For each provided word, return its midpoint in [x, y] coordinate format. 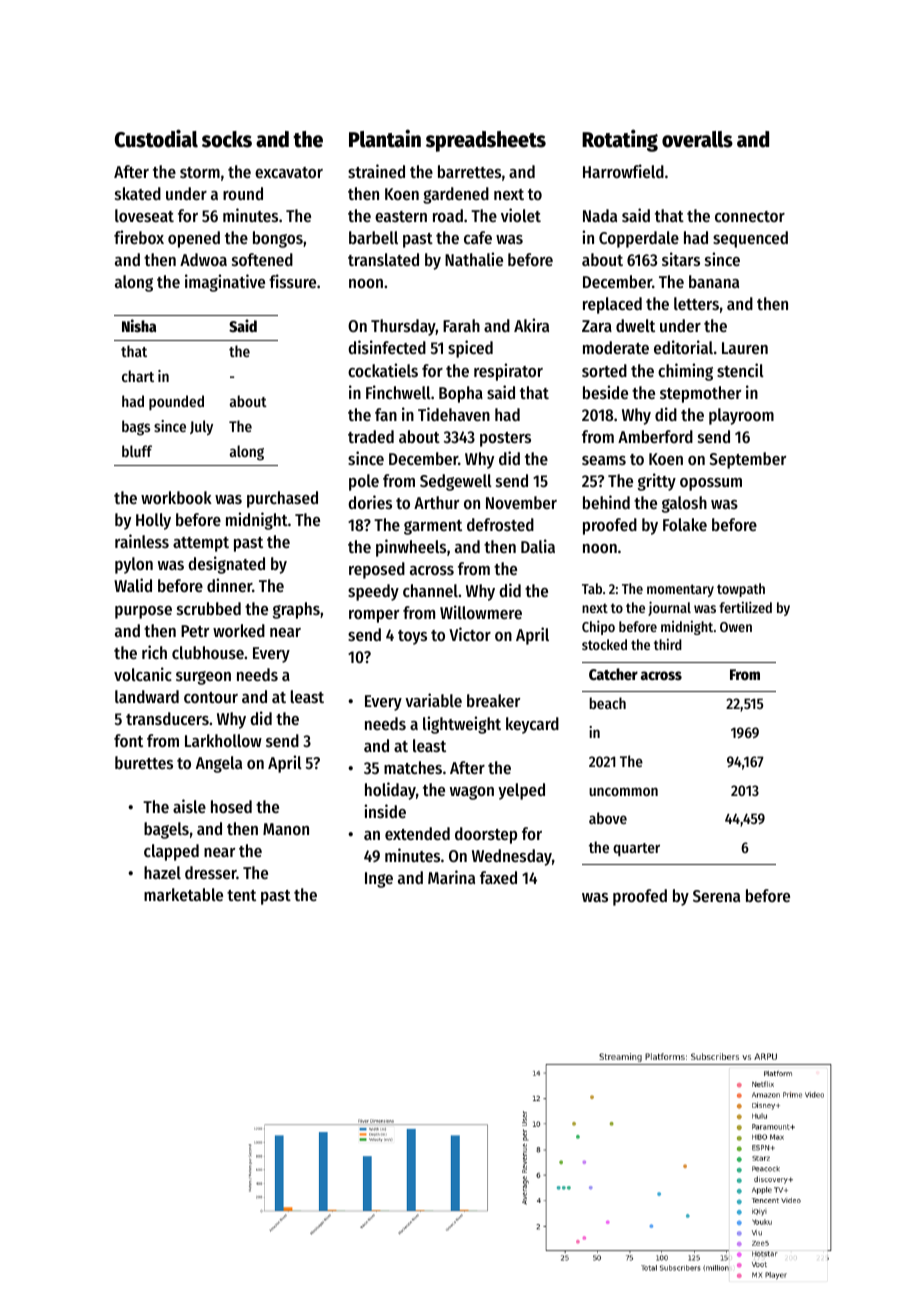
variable [433, 700]
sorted [604, 370]
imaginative [225, 283]
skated [138, 193]
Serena [716, 896]
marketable [183, 894]
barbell [373, 237]
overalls [697, 139]
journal [669, 608]
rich [154, 652]
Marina [451, 877]
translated [383, 259]
